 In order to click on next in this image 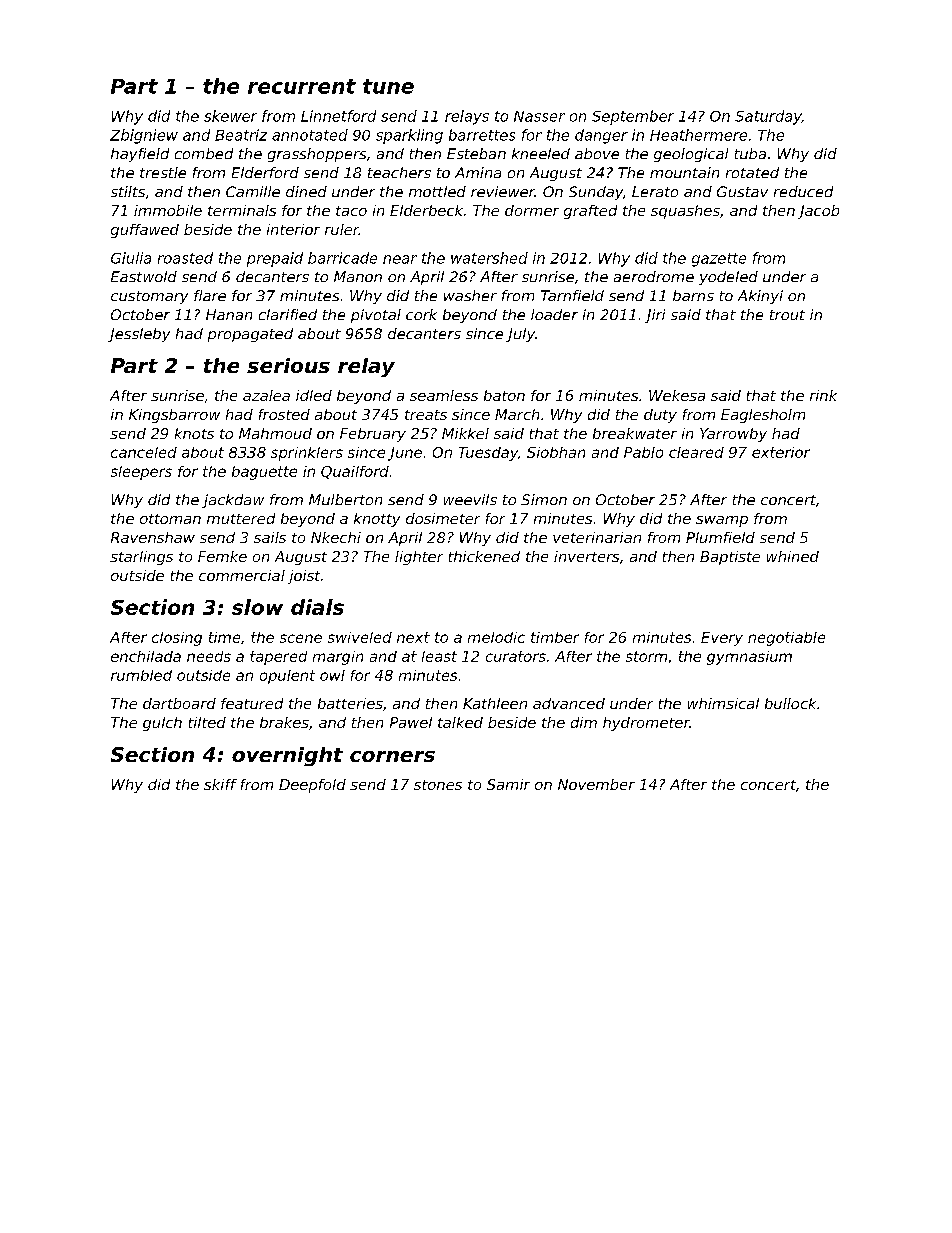, I will do `click(413, 637)`.
